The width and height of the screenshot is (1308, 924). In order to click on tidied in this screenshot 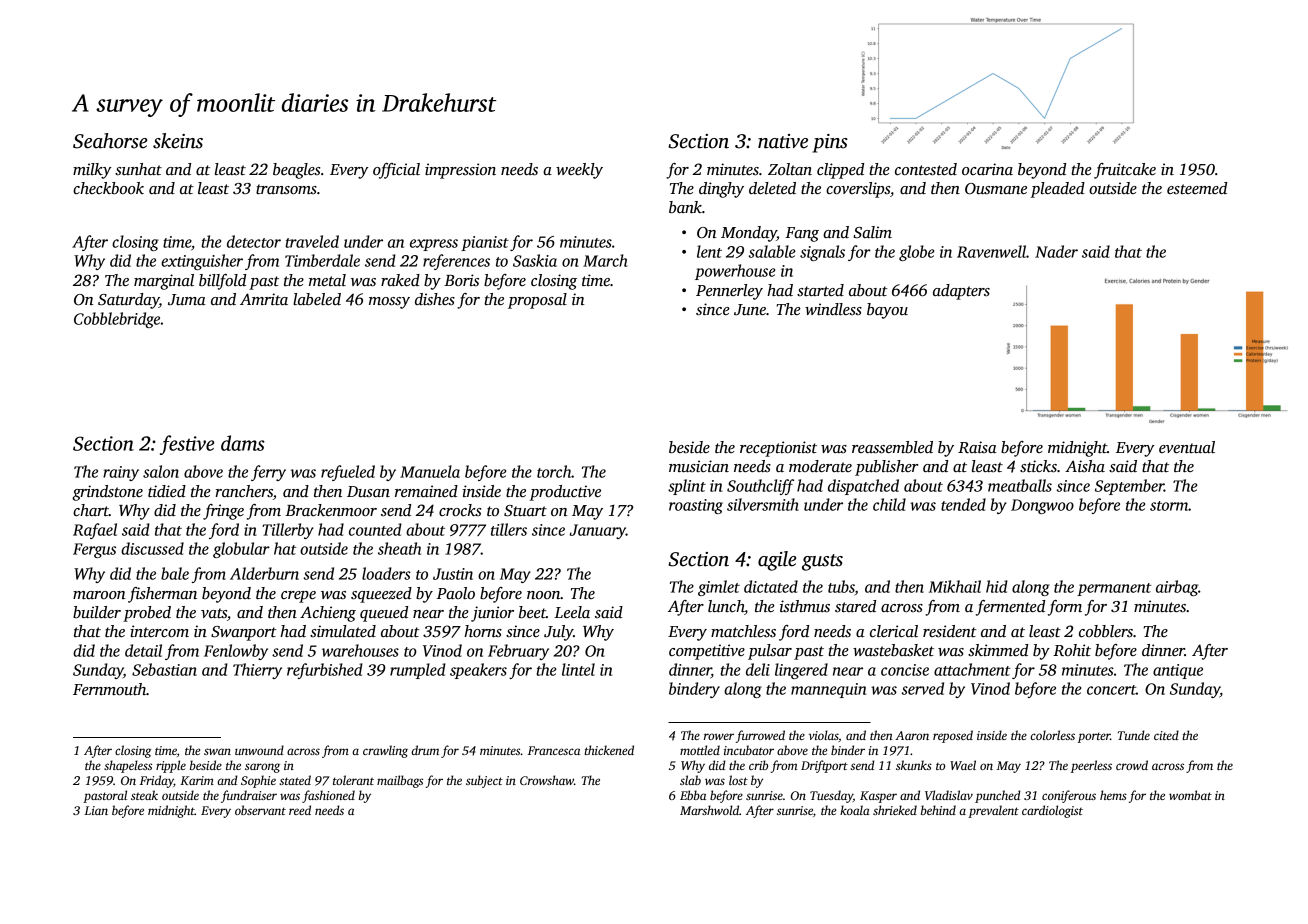, I will do `click(167, 491)`.
